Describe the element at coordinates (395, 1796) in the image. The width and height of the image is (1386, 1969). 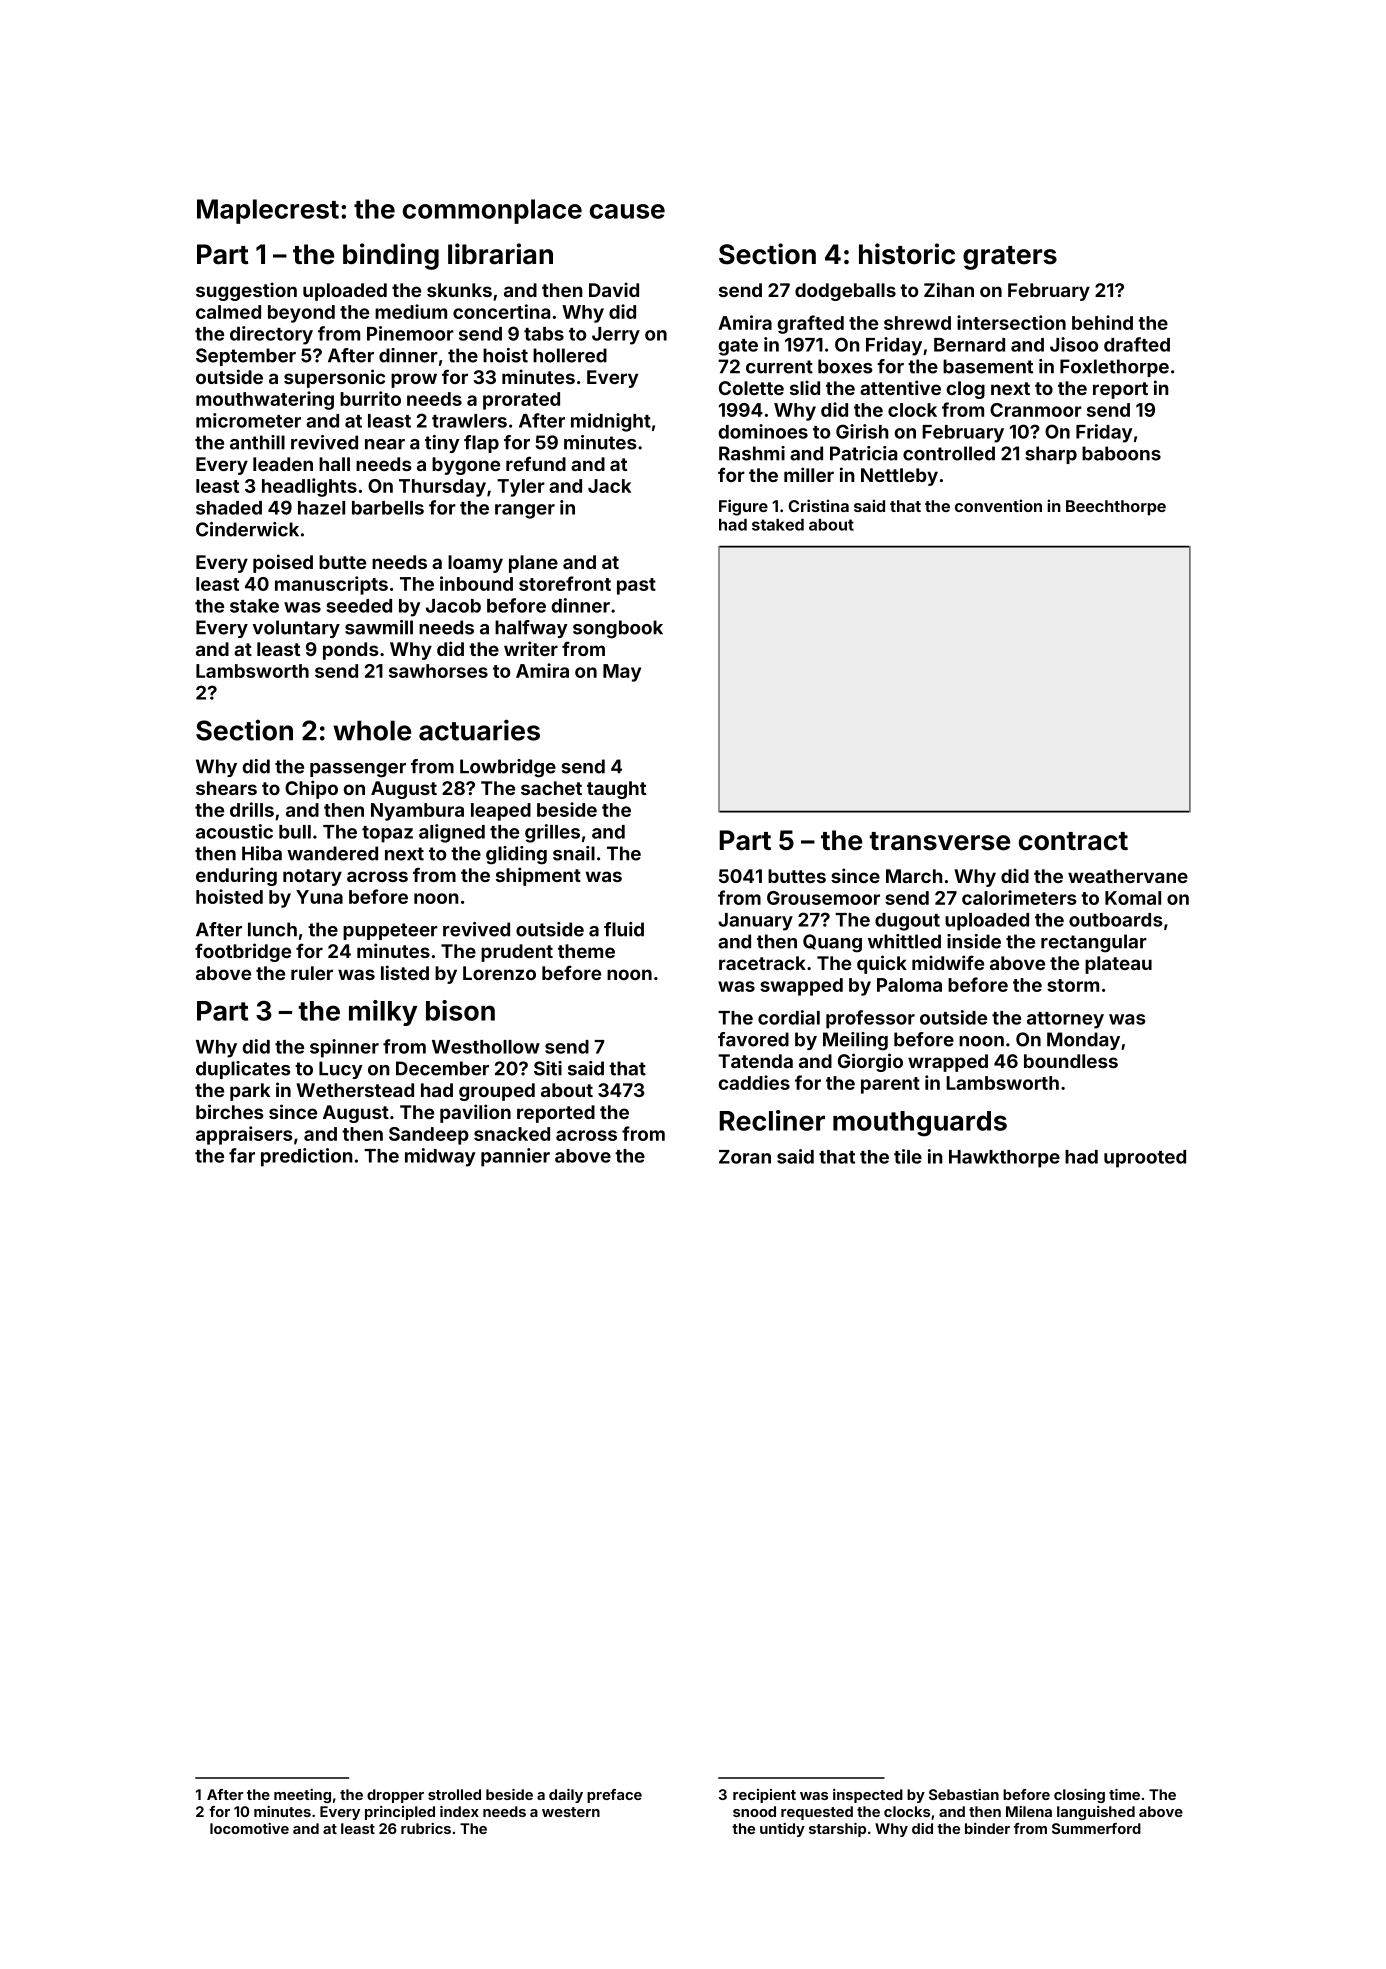
I see `dropper` at that location.
